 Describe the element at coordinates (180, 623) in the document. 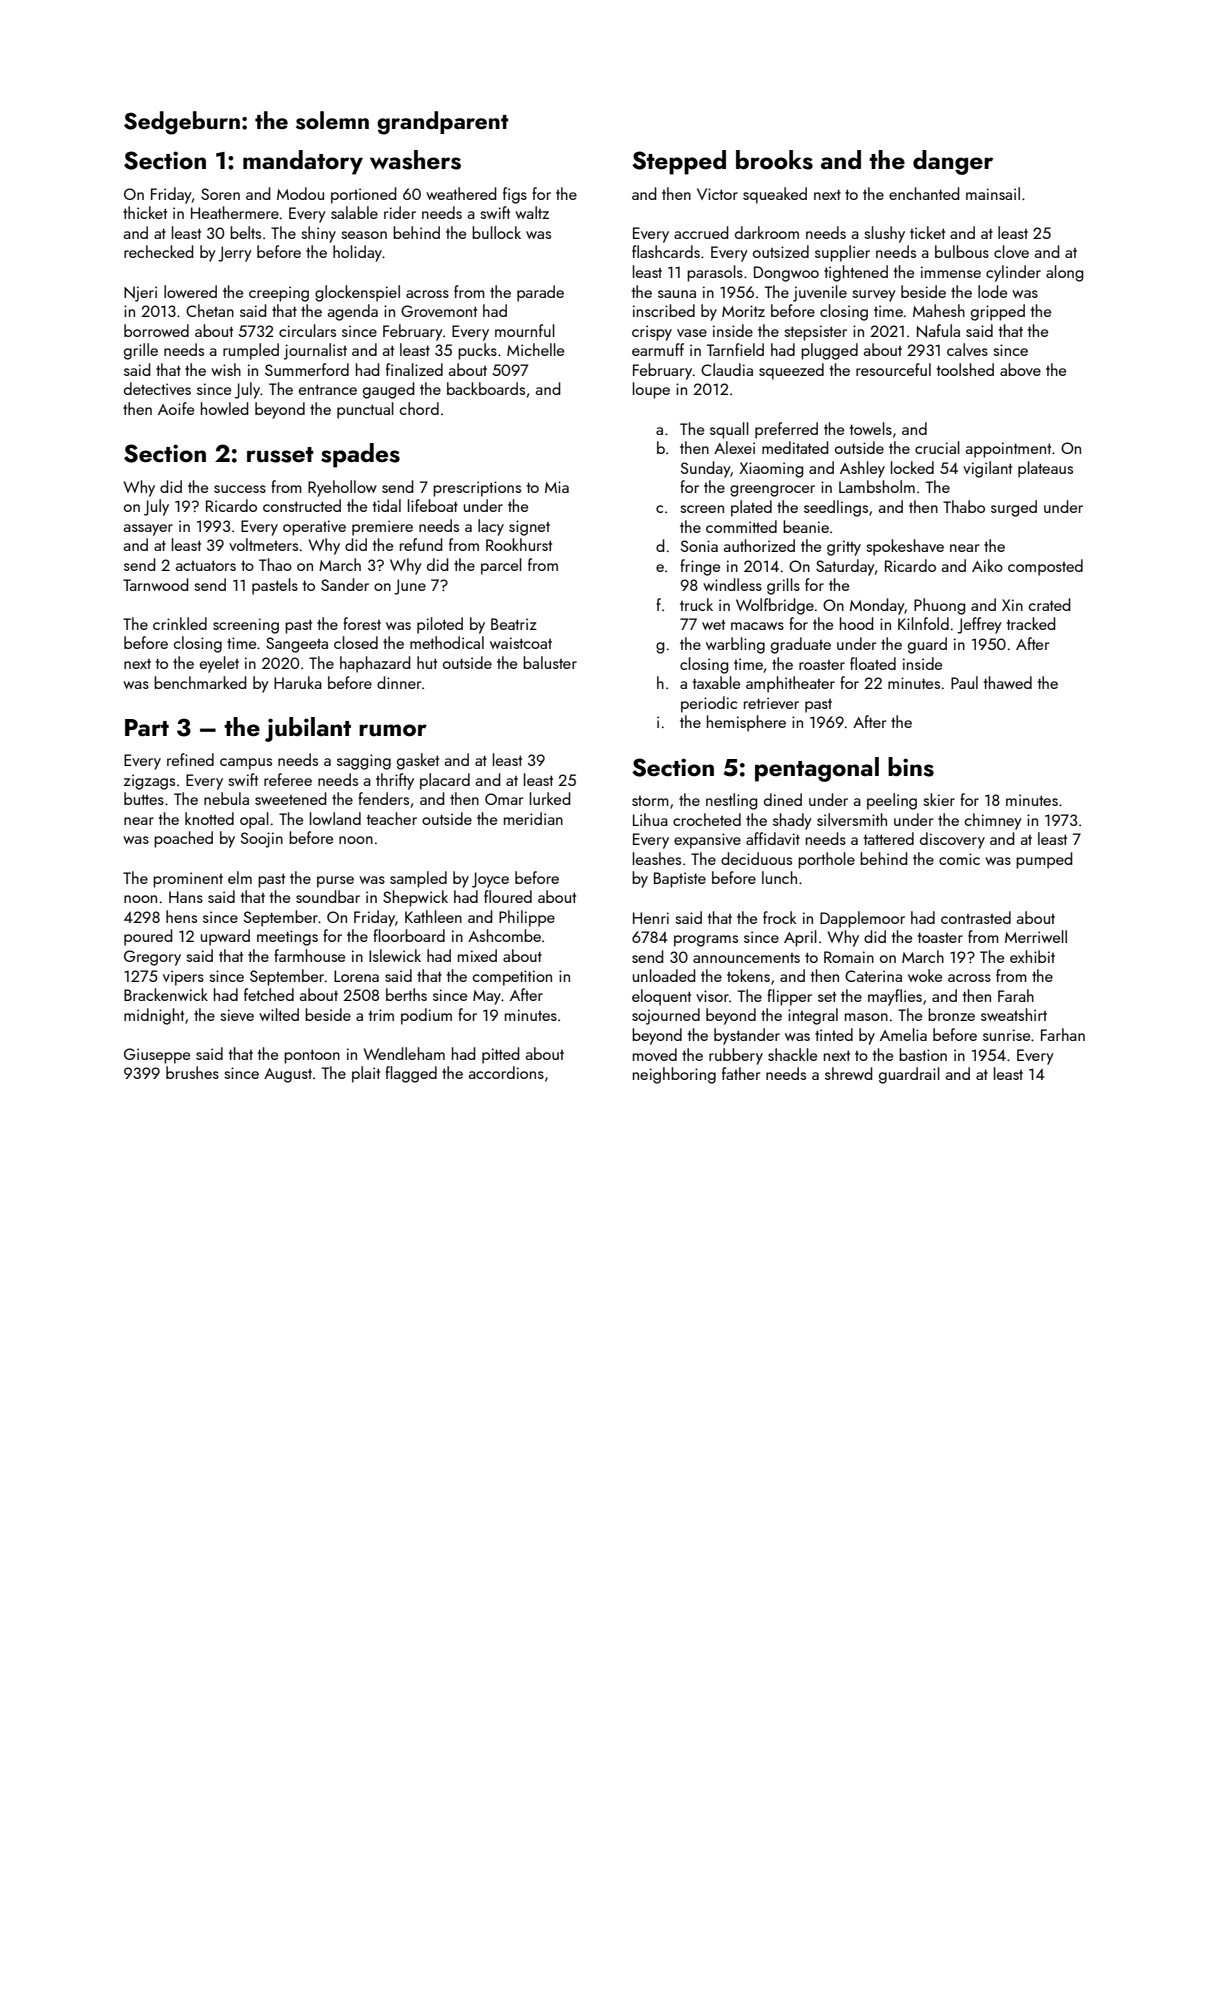

I see `crinkled` at that location.
